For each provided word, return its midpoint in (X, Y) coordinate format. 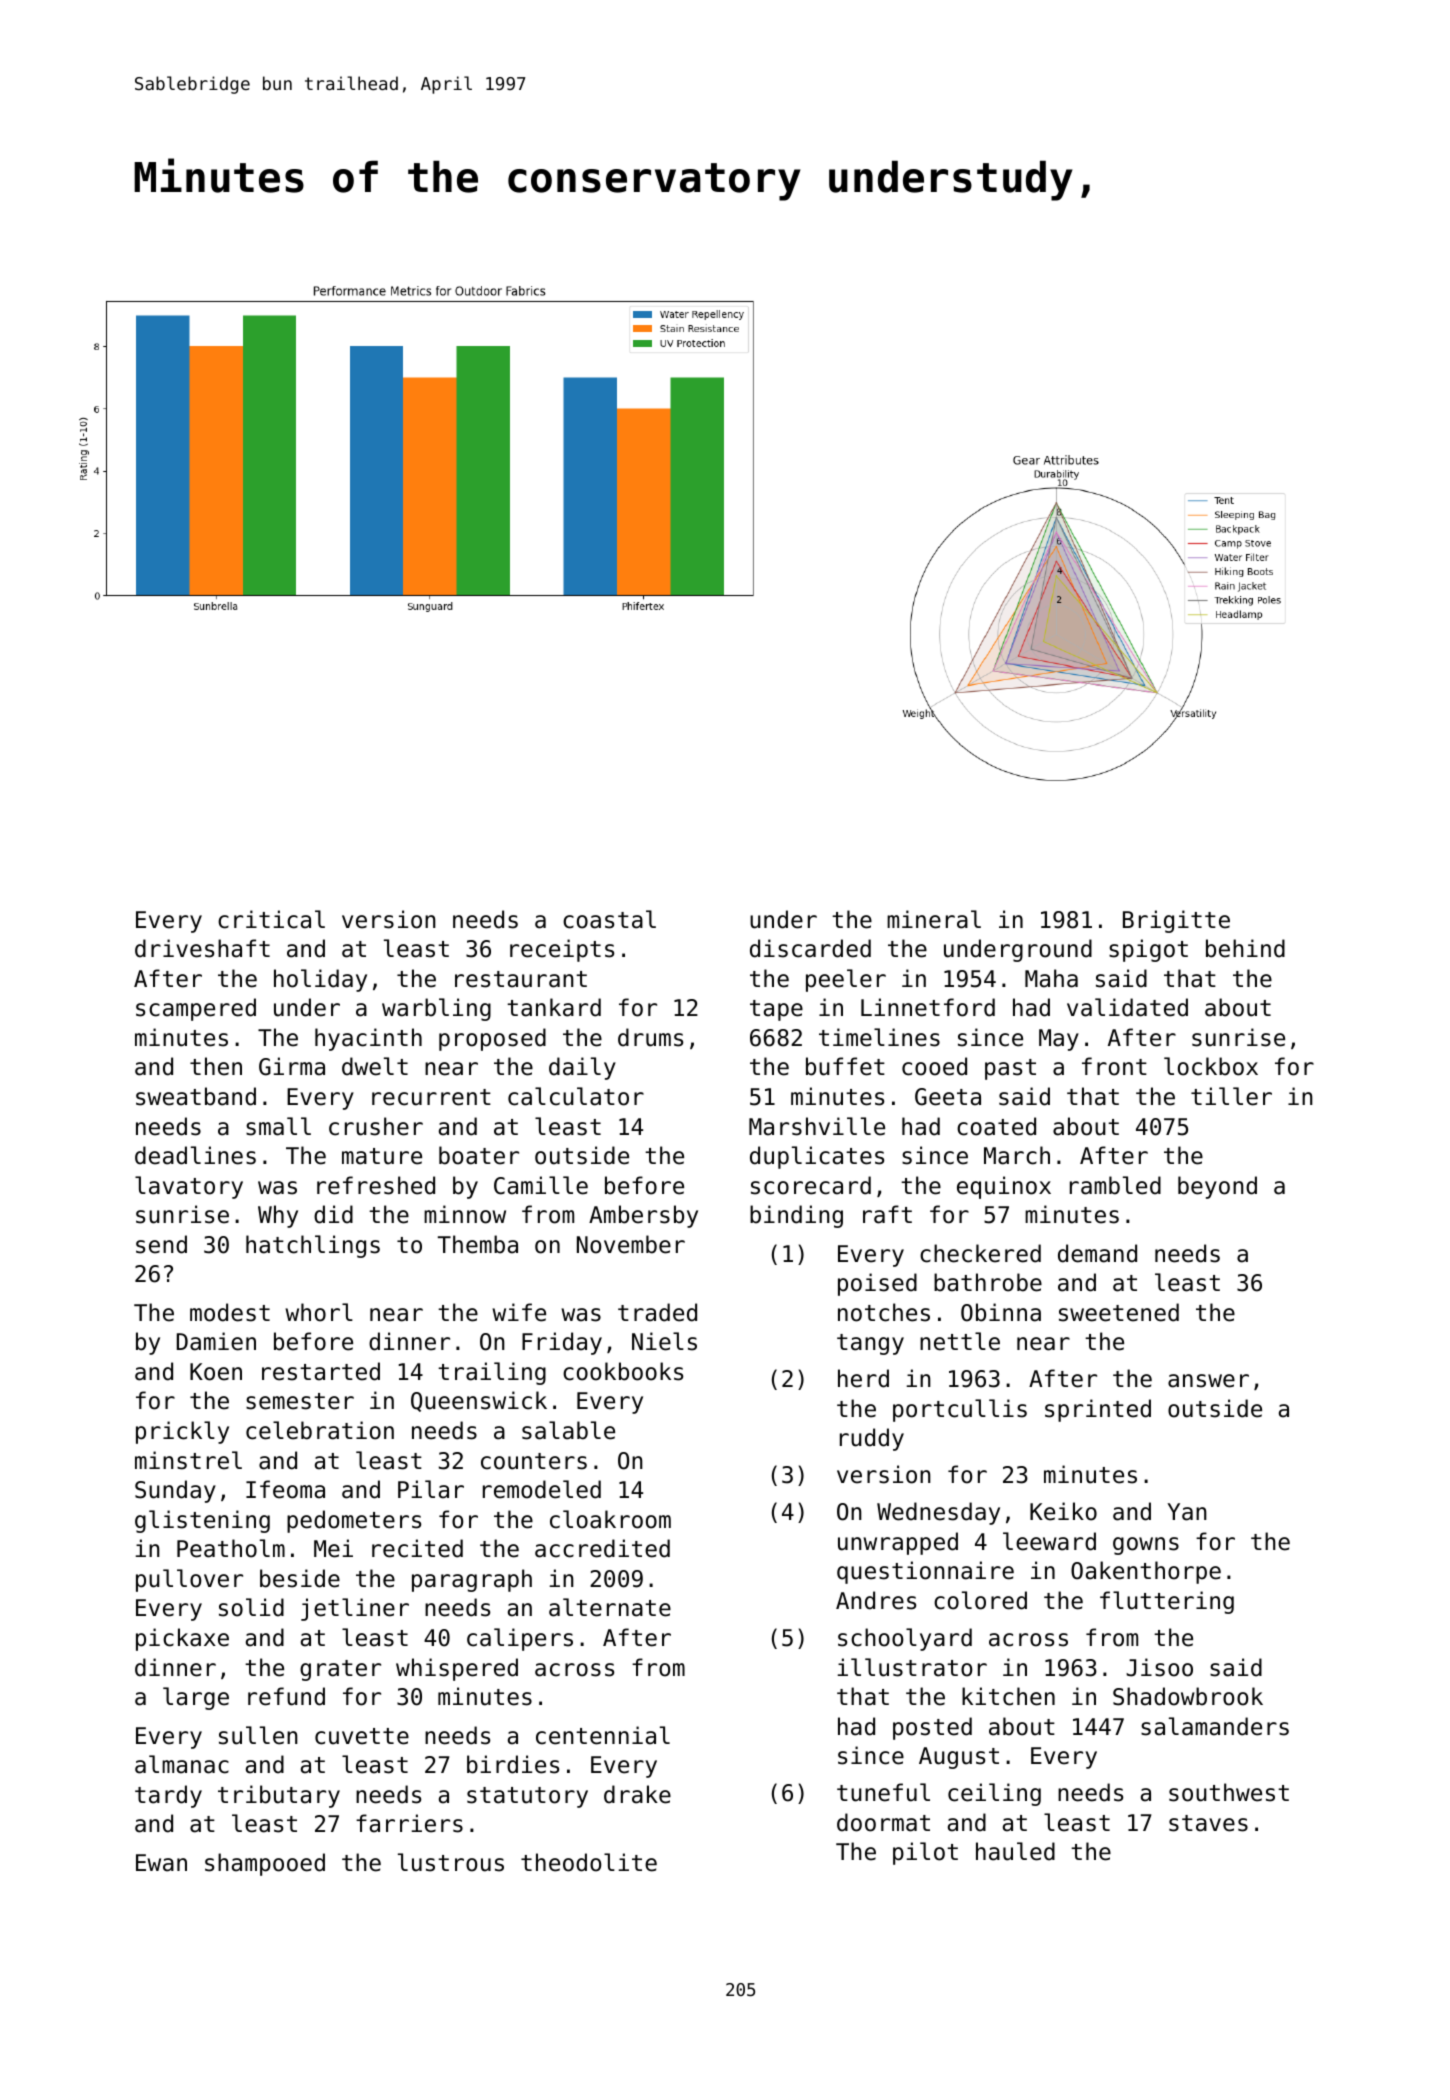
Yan (1187, 1512)
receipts (562, 950)
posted (932, 1728)
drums (650, 1037)
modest (230, 1312)
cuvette (362, 1736)
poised (877, 1284)
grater (340, 1670)
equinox (1004, 1187)
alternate (610, 1607)
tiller (1231, 1096)
